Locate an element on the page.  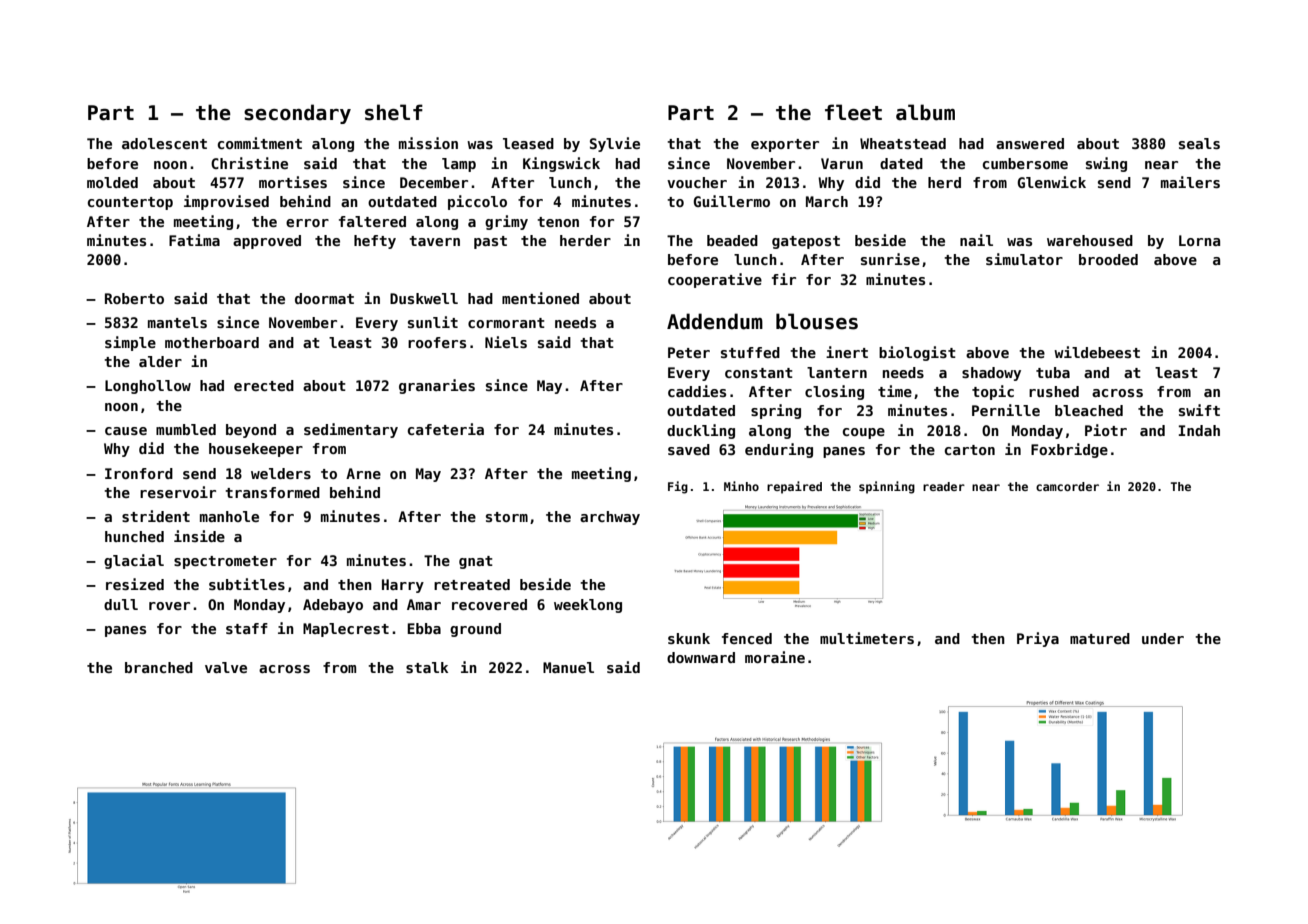
Priya is located at coordinates (1038, 639).
